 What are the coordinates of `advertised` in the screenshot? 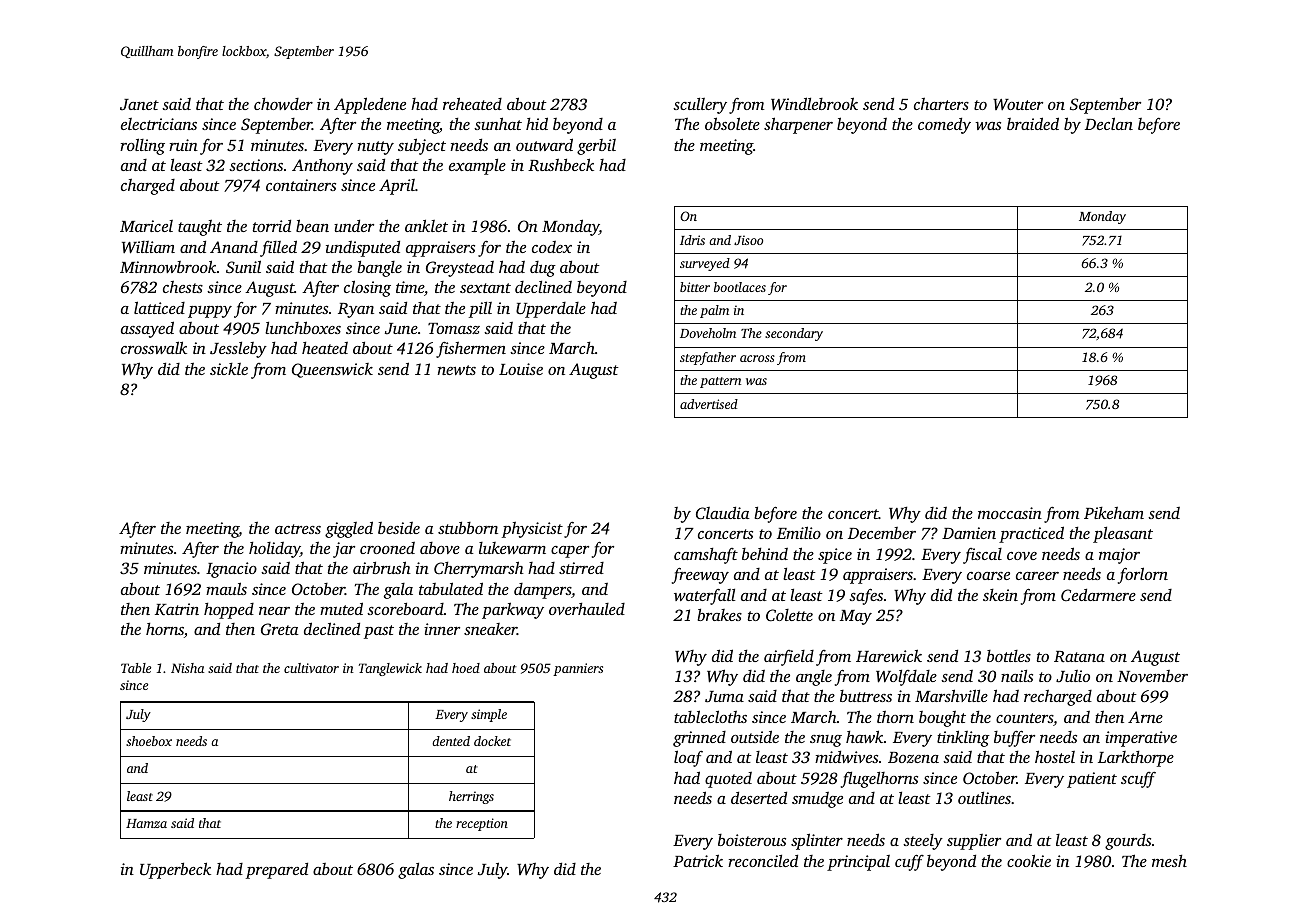 It's located at (709, 404).
